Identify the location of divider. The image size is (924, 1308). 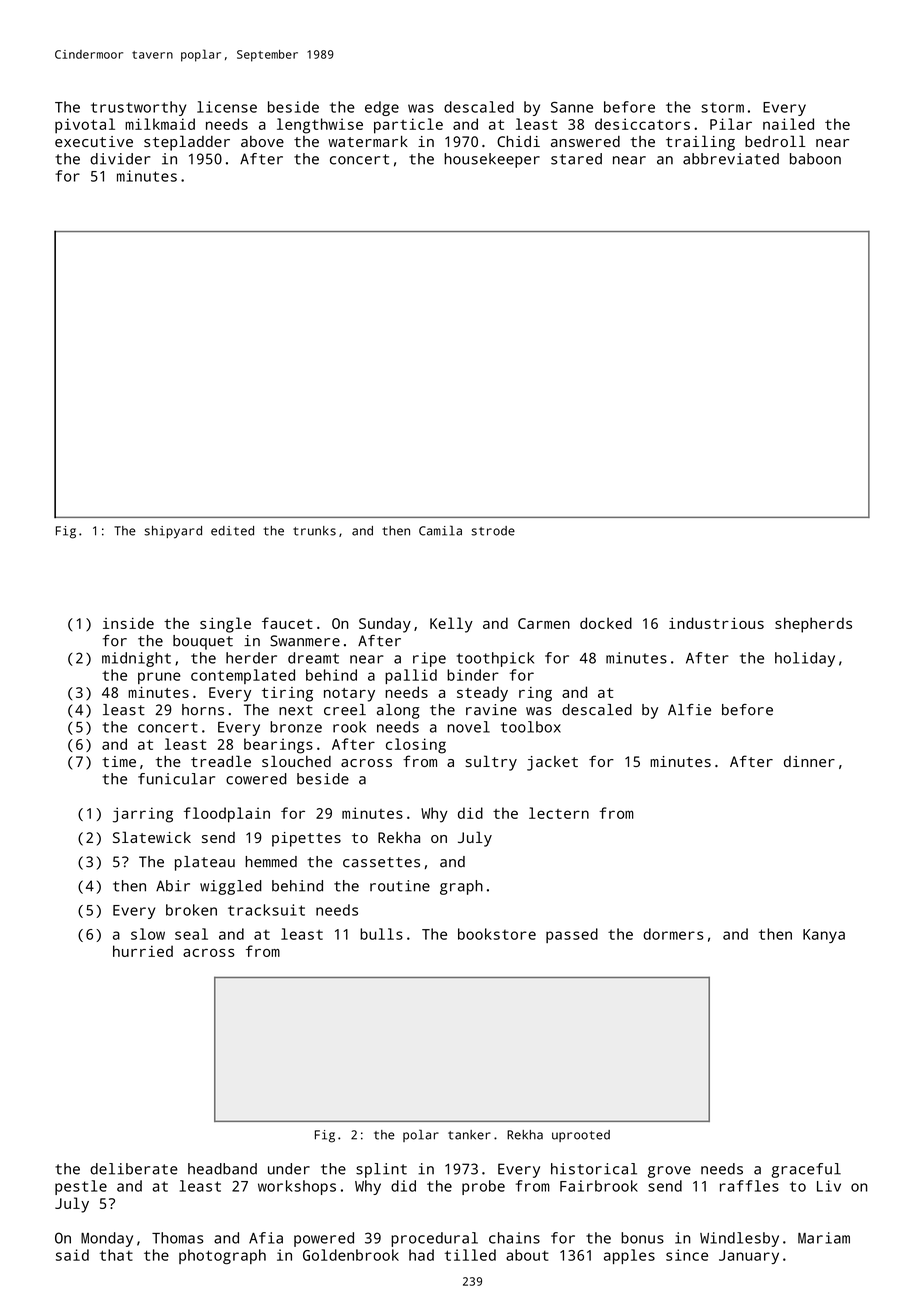
(120, 159).
